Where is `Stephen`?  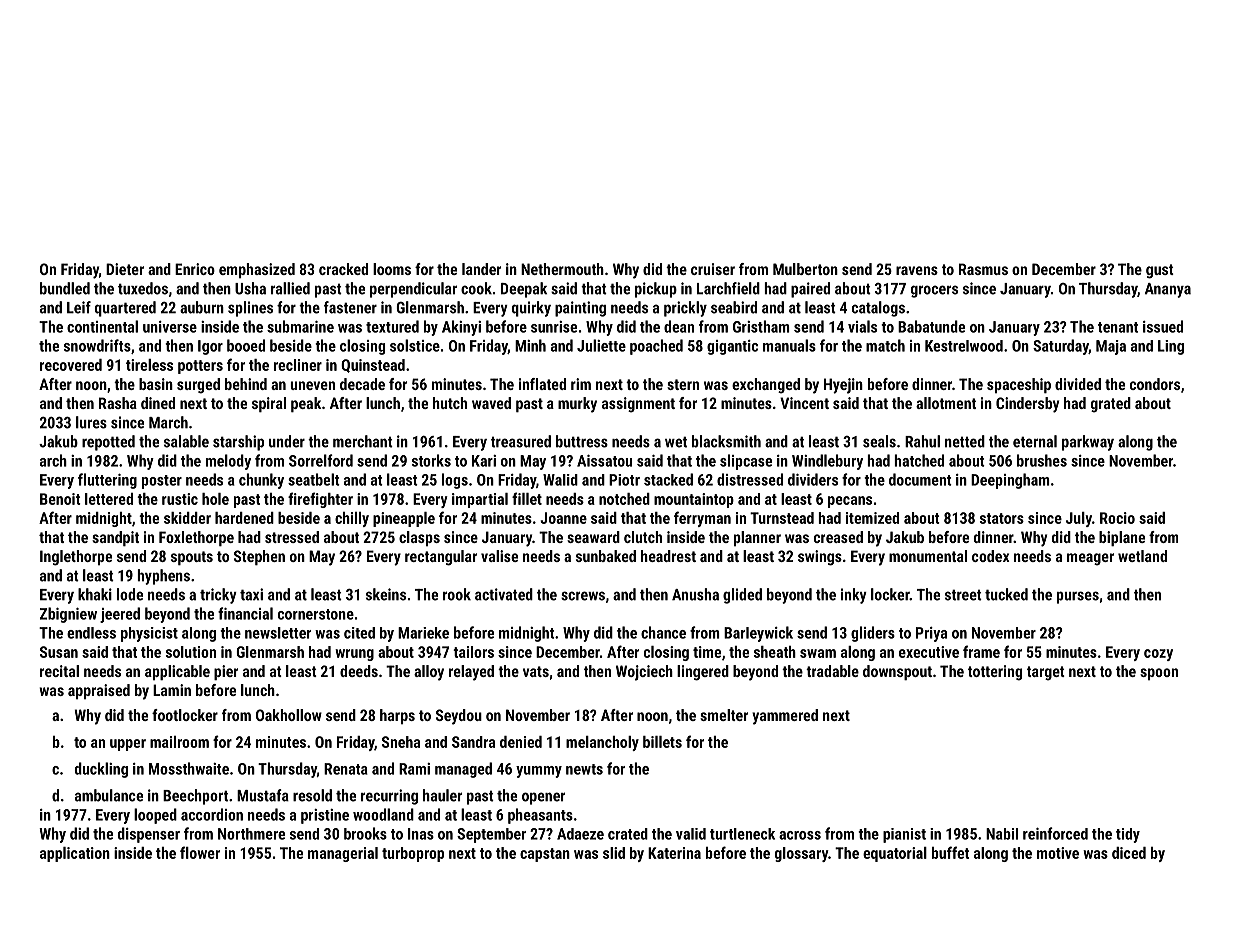 Stephen is located at coordinates (259, 557).
